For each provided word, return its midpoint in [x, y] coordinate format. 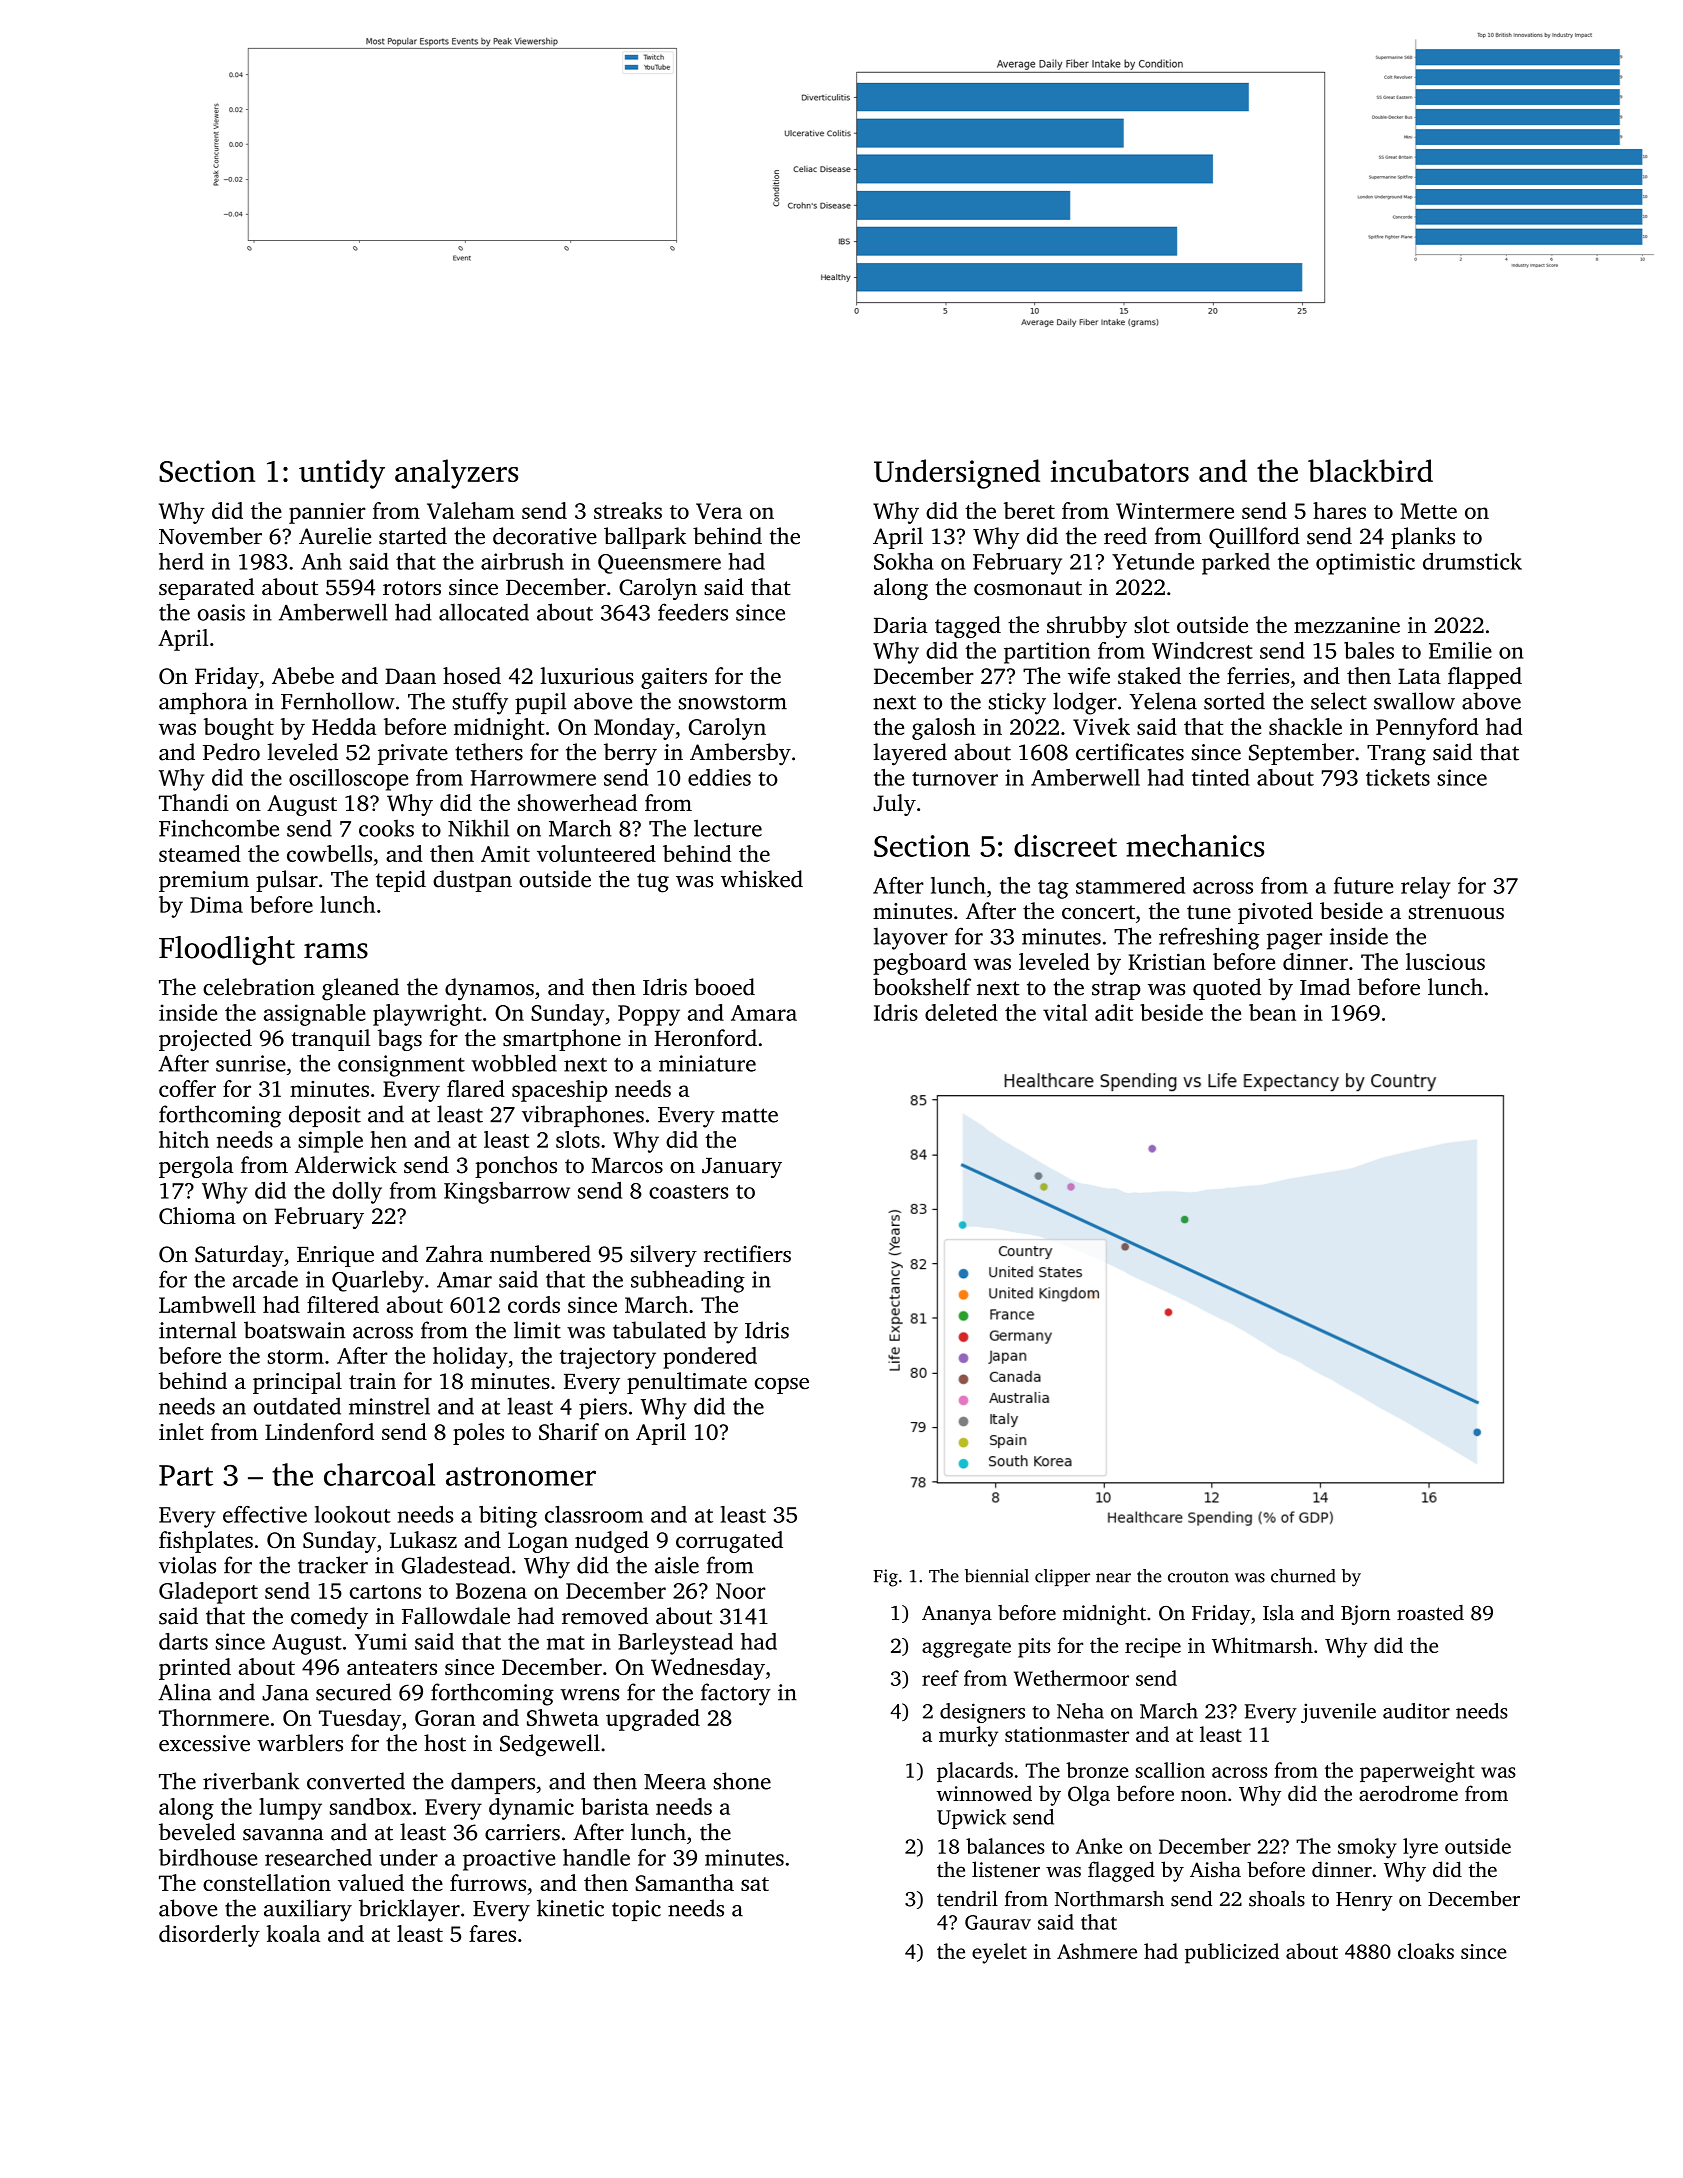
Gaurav [998, 1922]
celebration [259, 987]
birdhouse [208, 1857]
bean [1272, 1012]
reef [940, 1678]
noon [1204, 1795]
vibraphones [583, 1116]
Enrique [335, 1256]
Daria [901, 625]
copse [782, 1386]
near [1113, 1578]
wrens [589, 1695]
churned [1303, 1576]
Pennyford [1427, 729]
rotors [412, 588]
